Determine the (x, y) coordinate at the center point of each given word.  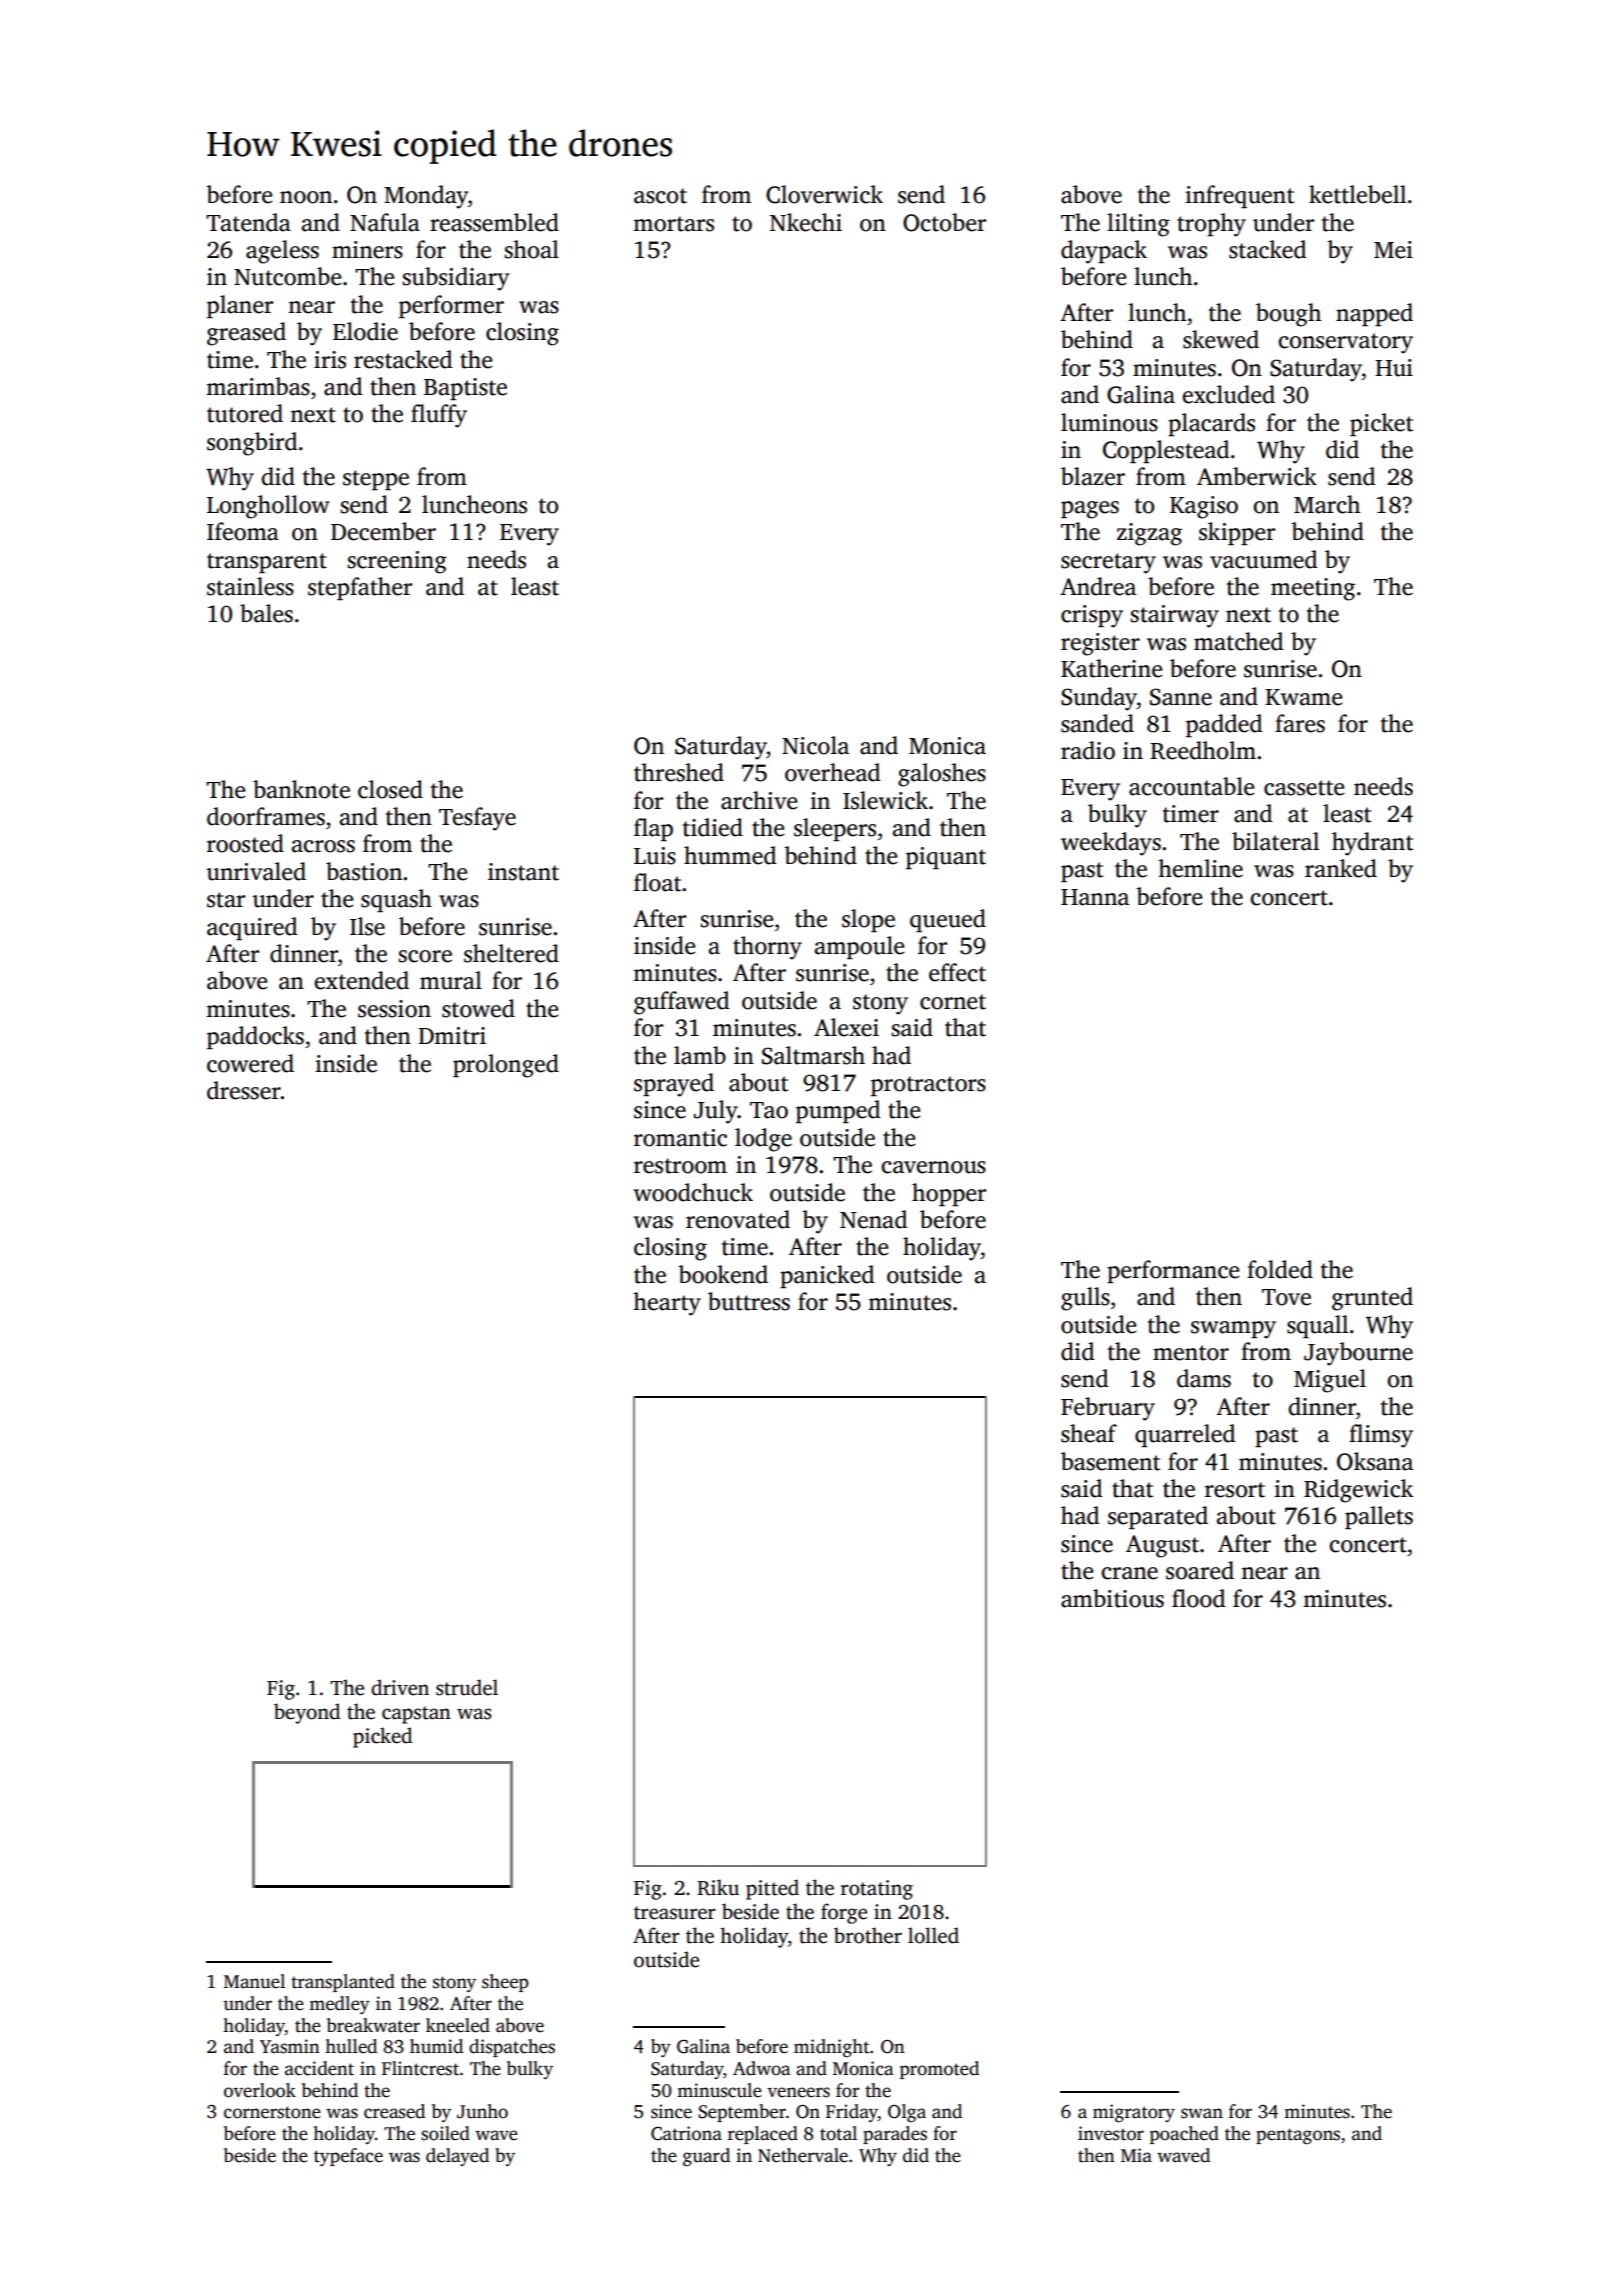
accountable (1192, 786)
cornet (953, 1002)
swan (1202, 2113)
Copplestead (1166, 451)
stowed (478, 1008)
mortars (673, 224)
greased (246, 334)
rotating (877, 1890)
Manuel (254, 1981)
